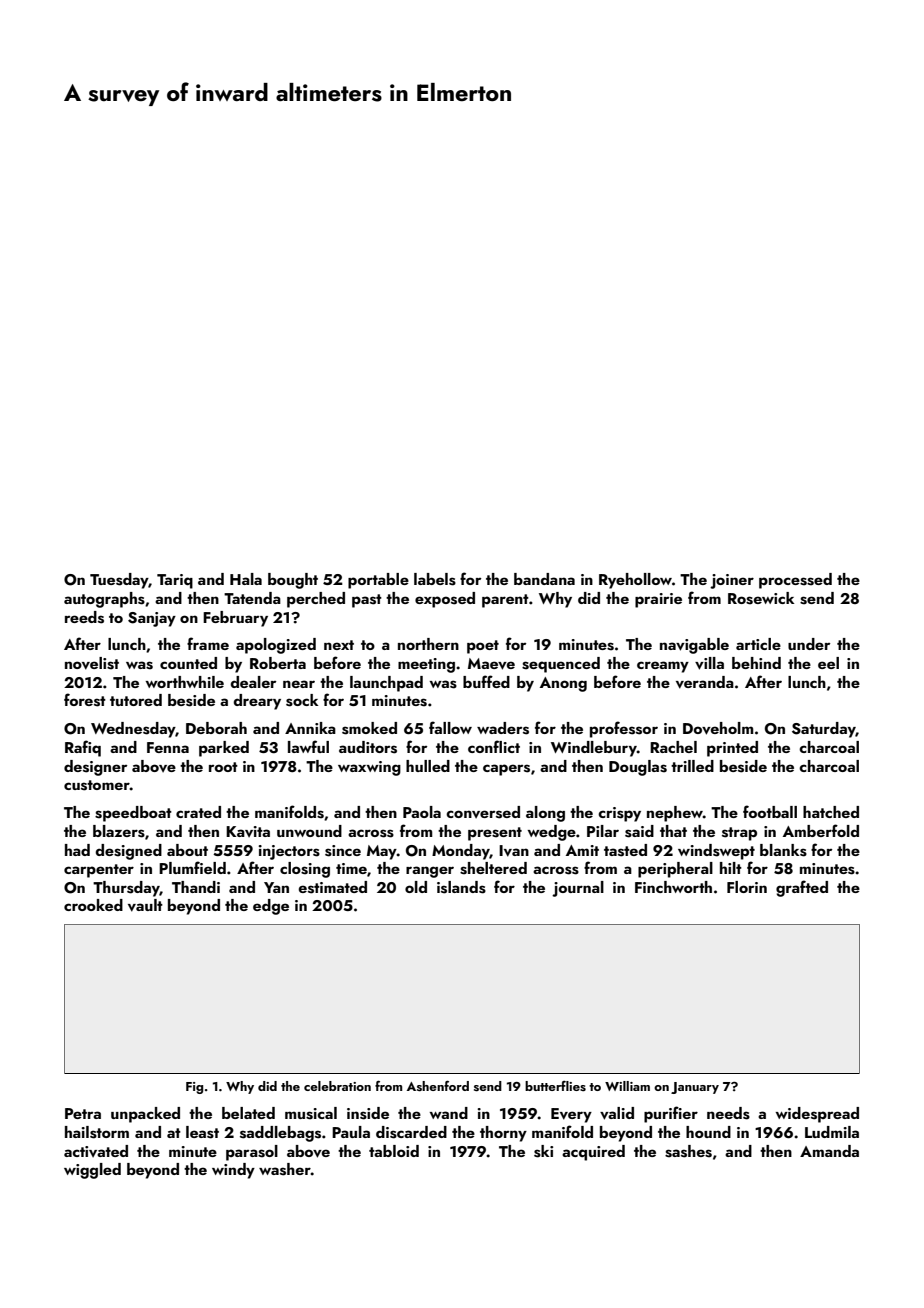  Describe the element at coordinates (673, 831) in the screenshot. I see `that` at that location.
